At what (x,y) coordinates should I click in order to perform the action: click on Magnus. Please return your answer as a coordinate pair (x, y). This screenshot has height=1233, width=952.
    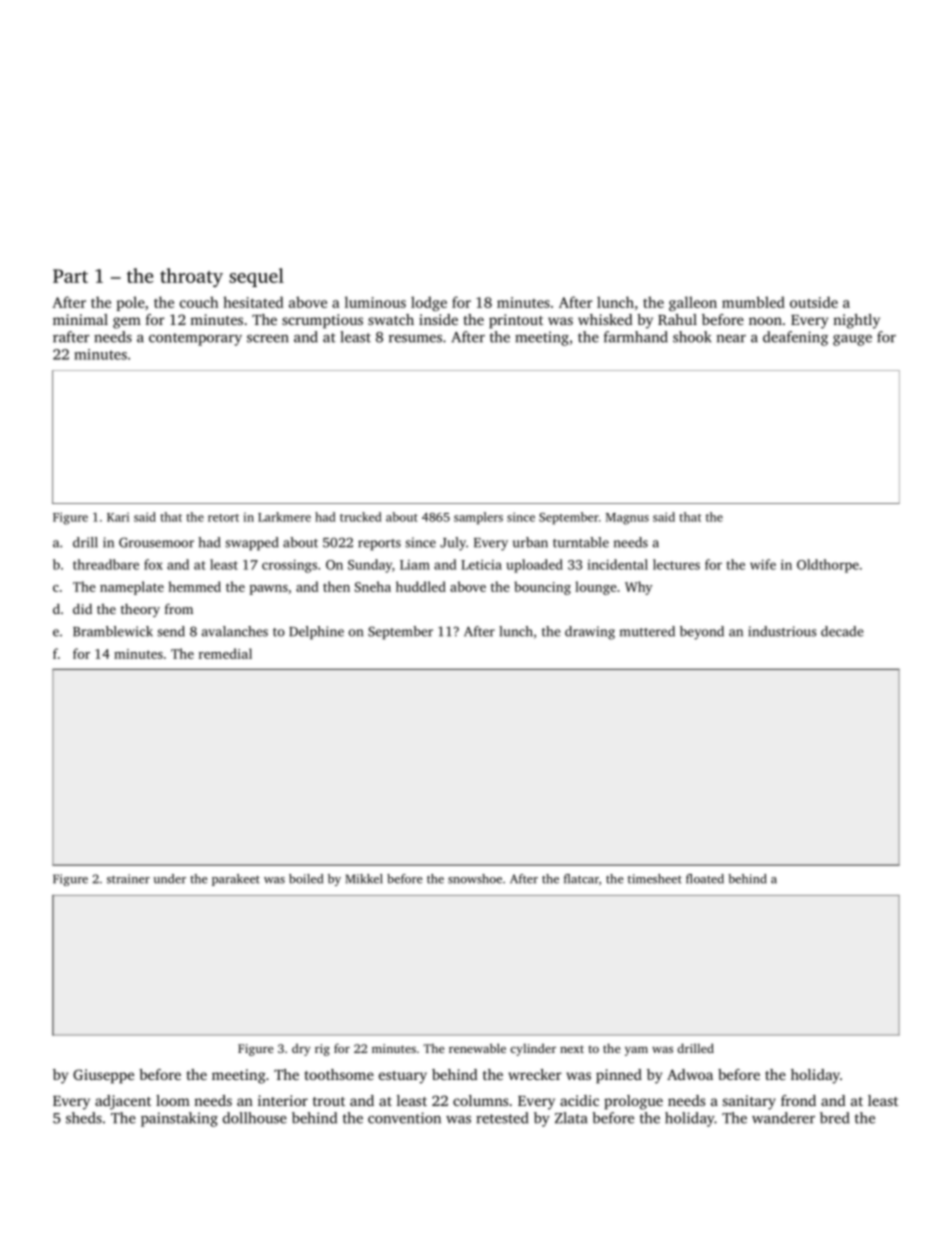
    Looking at the image, I should click on (627, 519).
